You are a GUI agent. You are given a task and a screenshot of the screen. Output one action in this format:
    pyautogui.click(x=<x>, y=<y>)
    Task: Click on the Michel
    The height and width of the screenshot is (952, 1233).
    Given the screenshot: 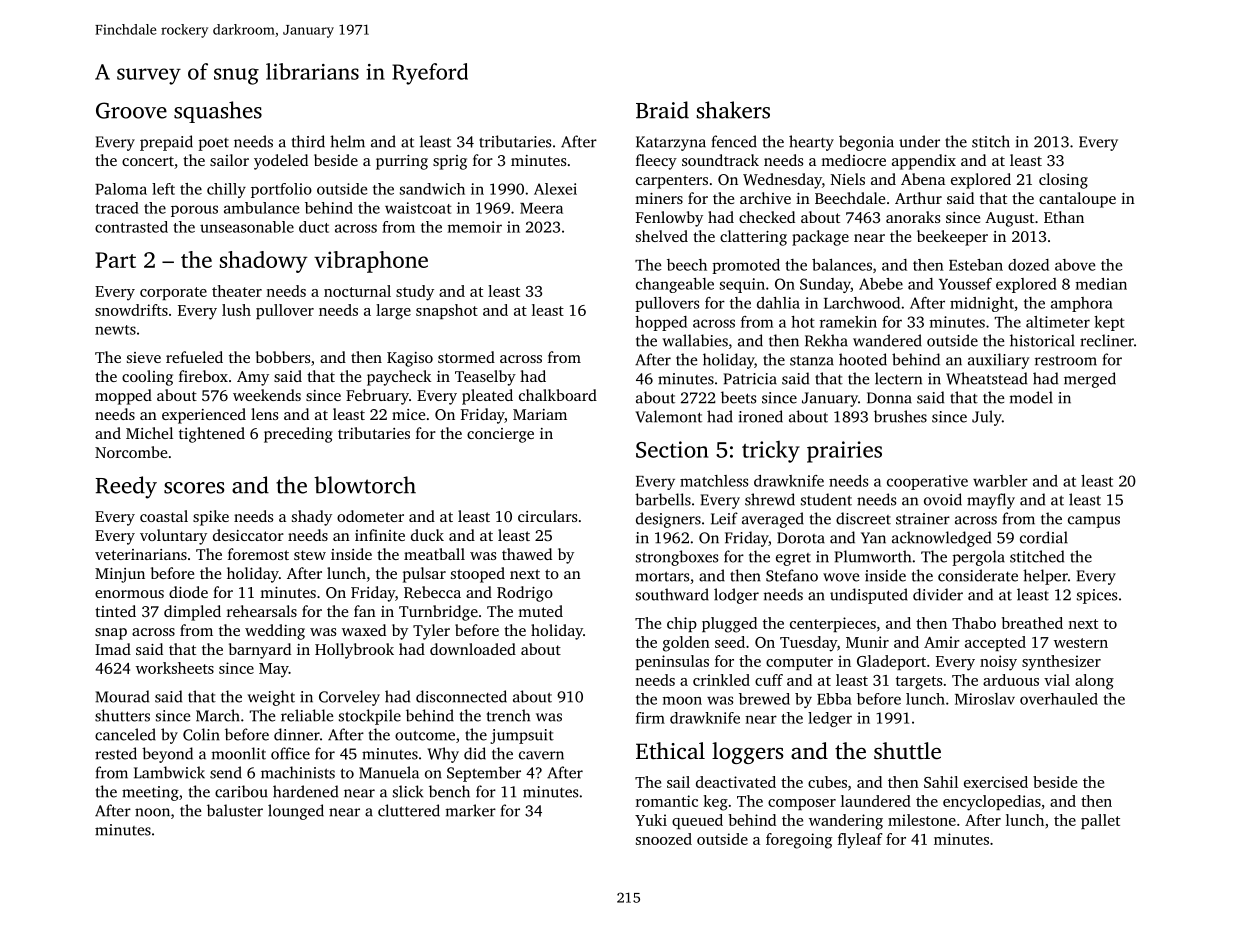 What is the action you would take?
    pyautogui.click(x=149, y=433)
